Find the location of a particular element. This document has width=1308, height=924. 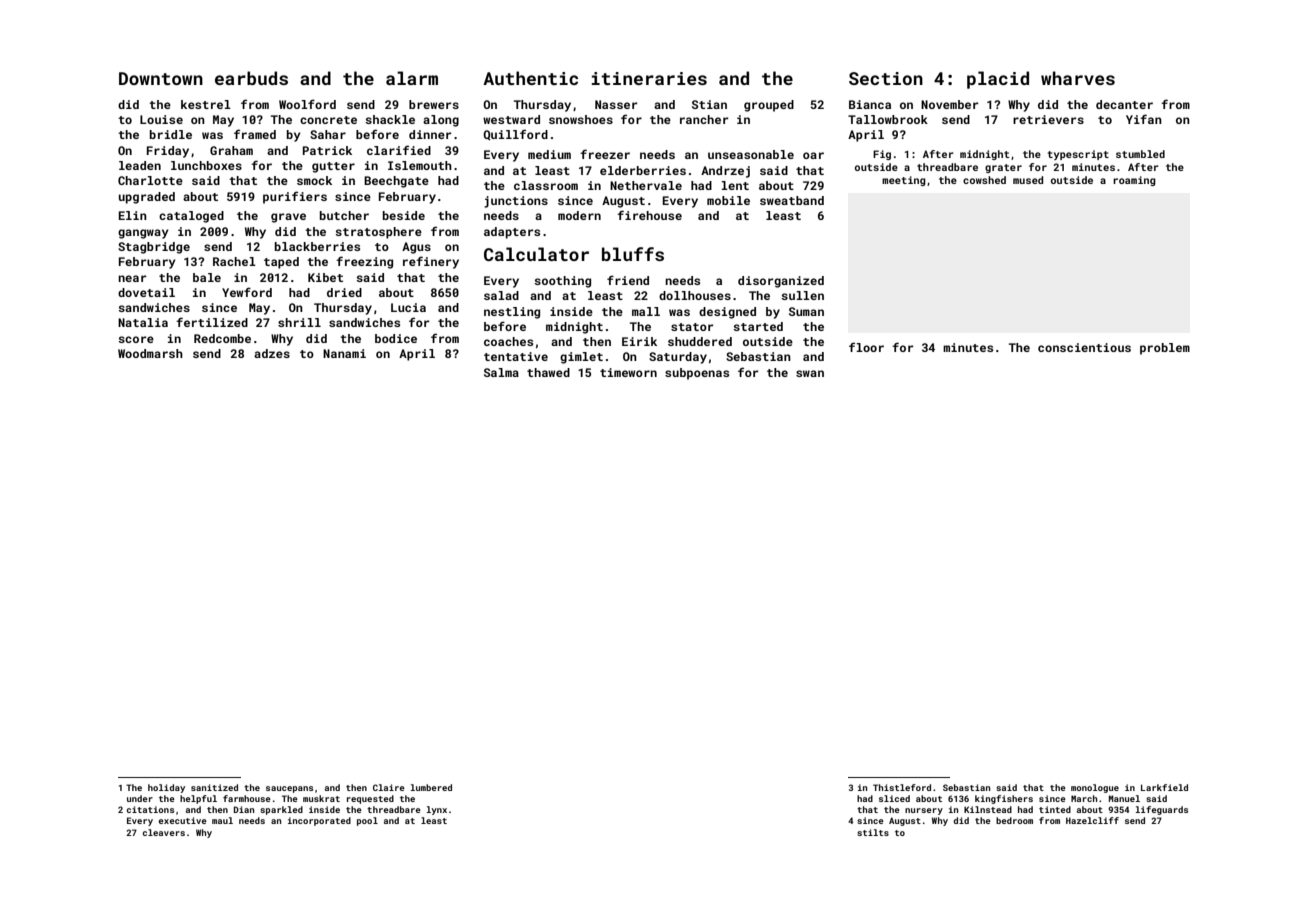

floor is located at coordinates (866, 347).
